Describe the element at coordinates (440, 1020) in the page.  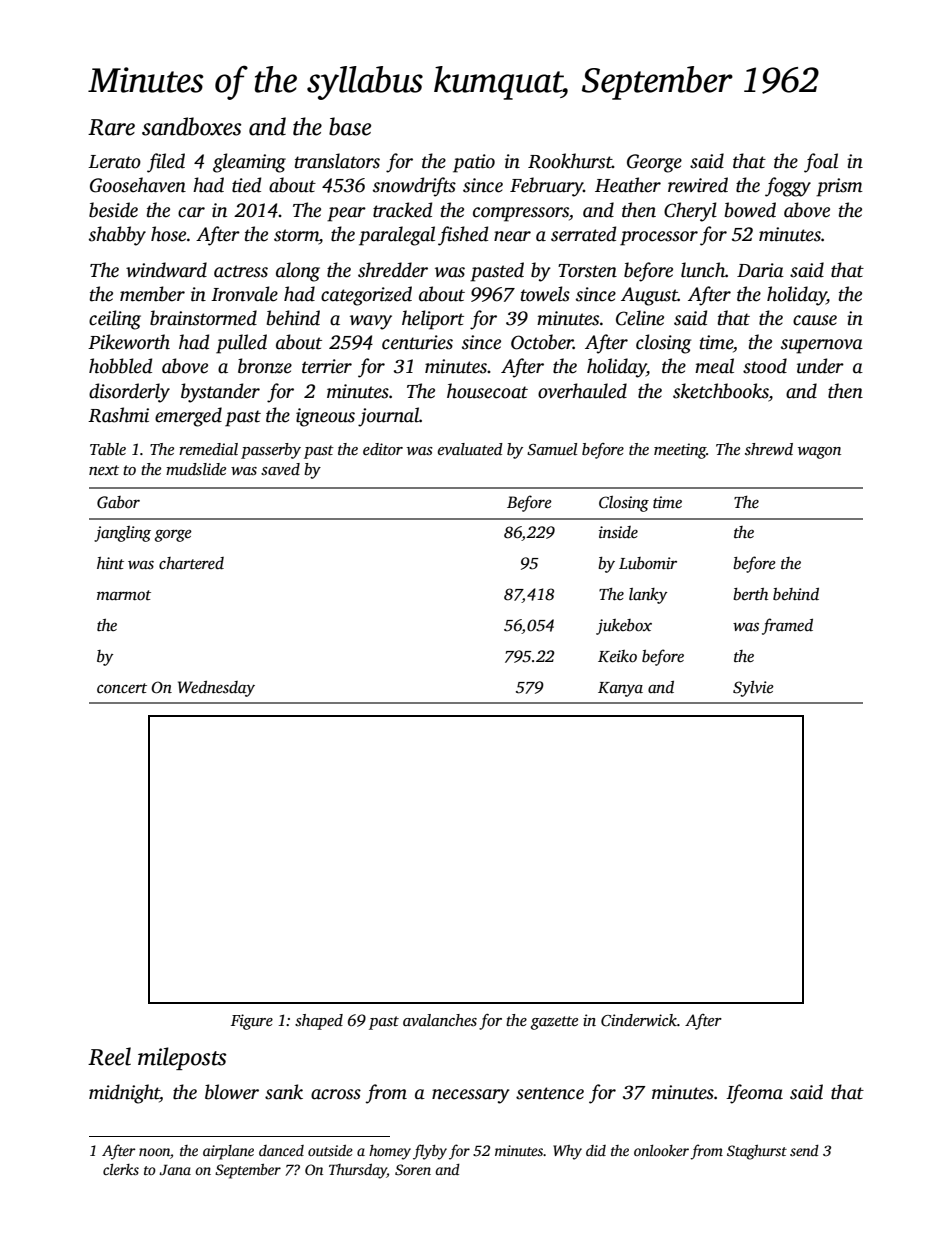
I see `avalanches` at that location.
